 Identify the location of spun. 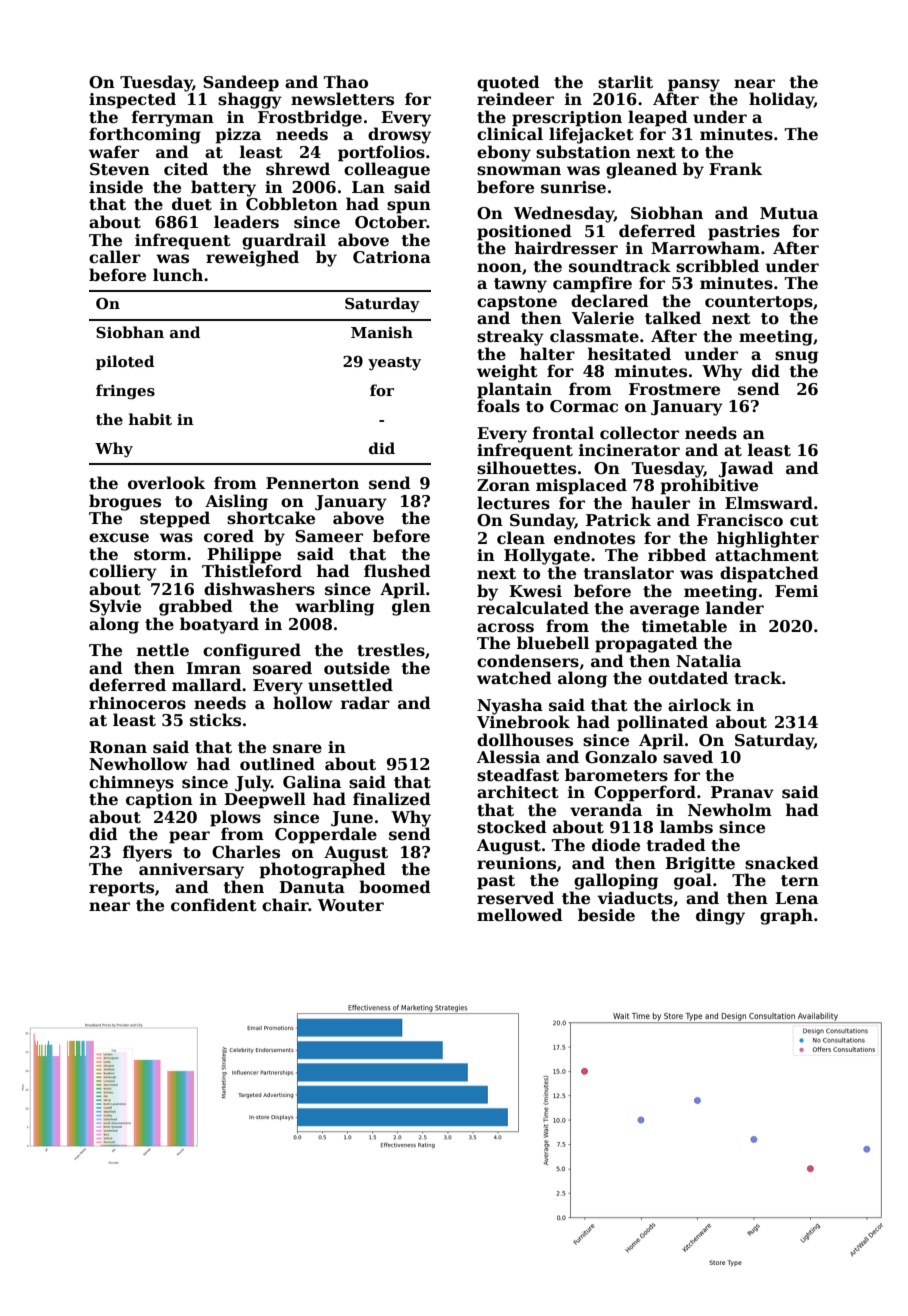
(409, 207).
